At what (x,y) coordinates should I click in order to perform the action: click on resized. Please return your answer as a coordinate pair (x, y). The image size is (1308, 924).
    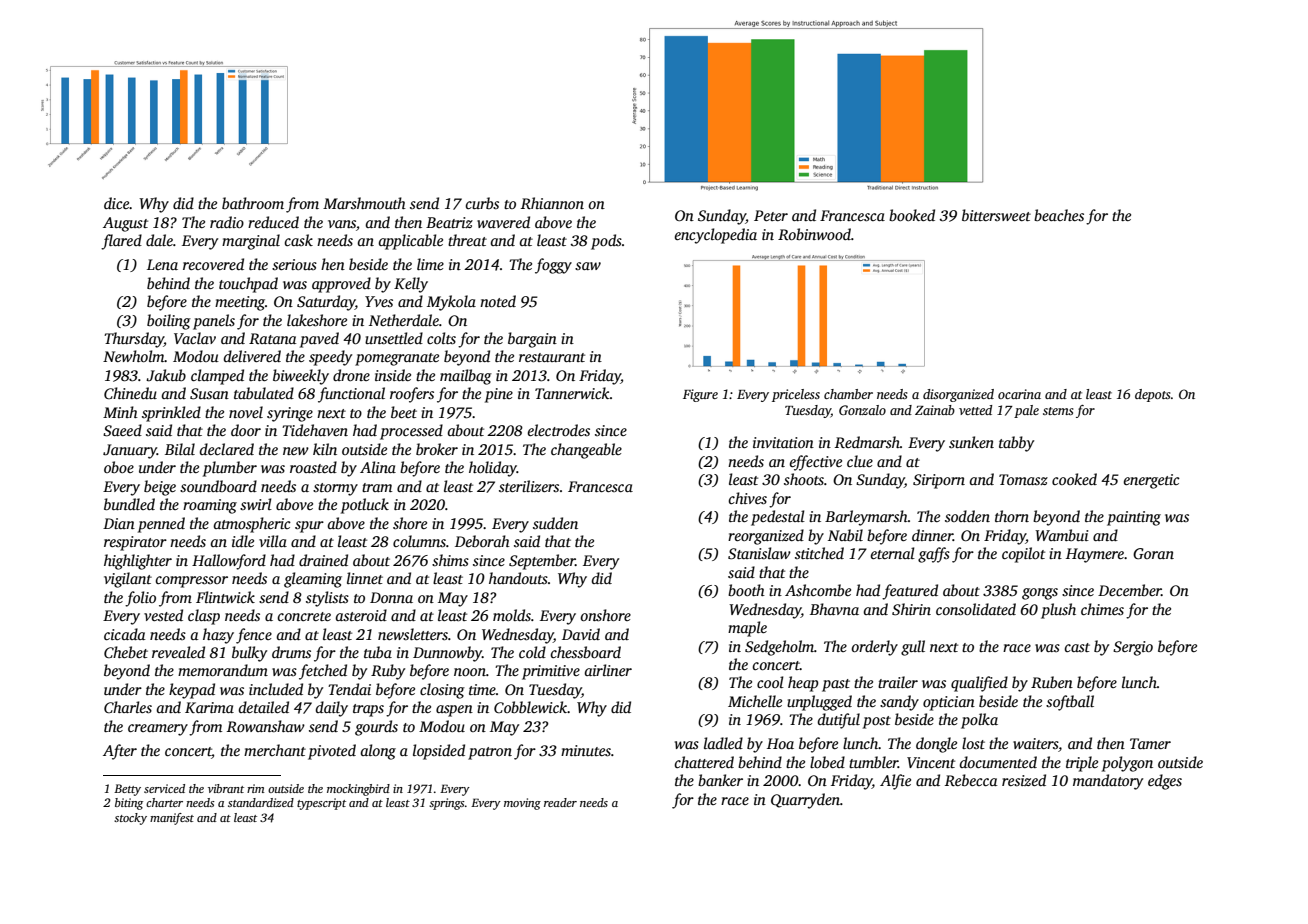
    Looking at the image, I should click on (1024, 780).
